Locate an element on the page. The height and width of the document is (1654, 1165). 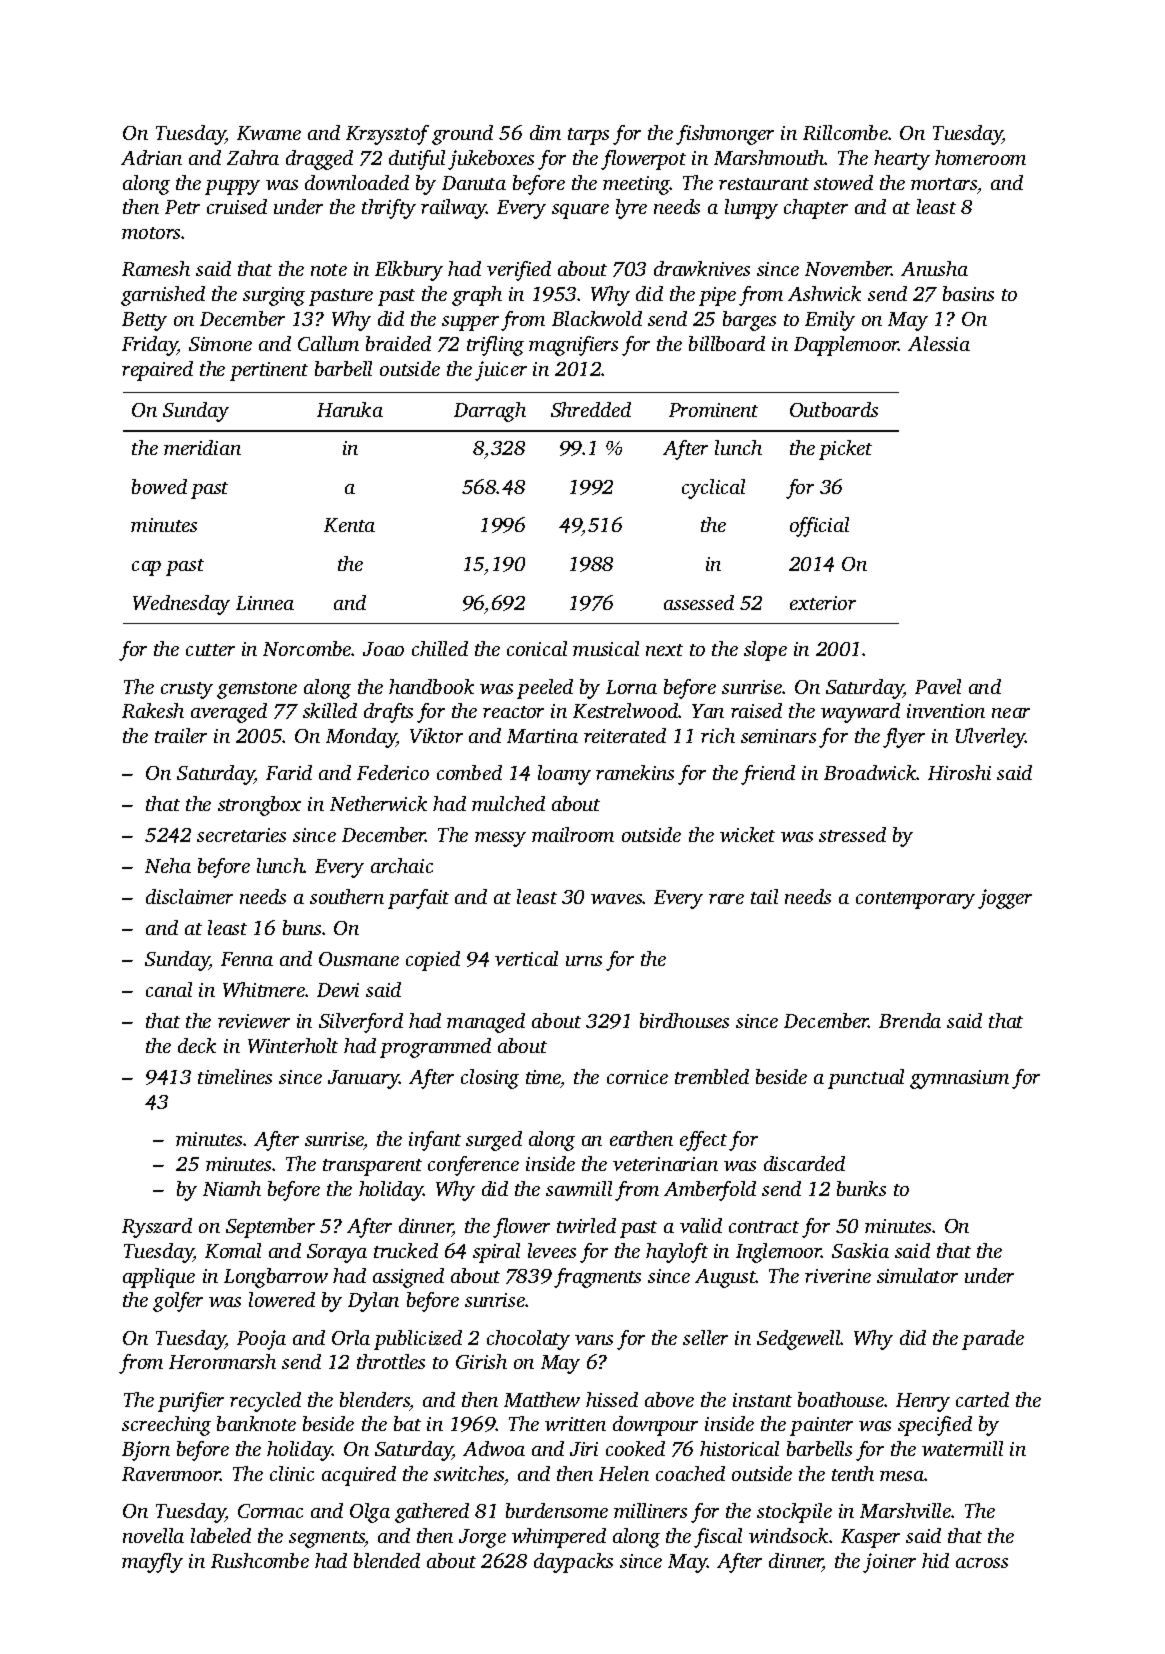
blended is located at coordinates (387, 1560).
